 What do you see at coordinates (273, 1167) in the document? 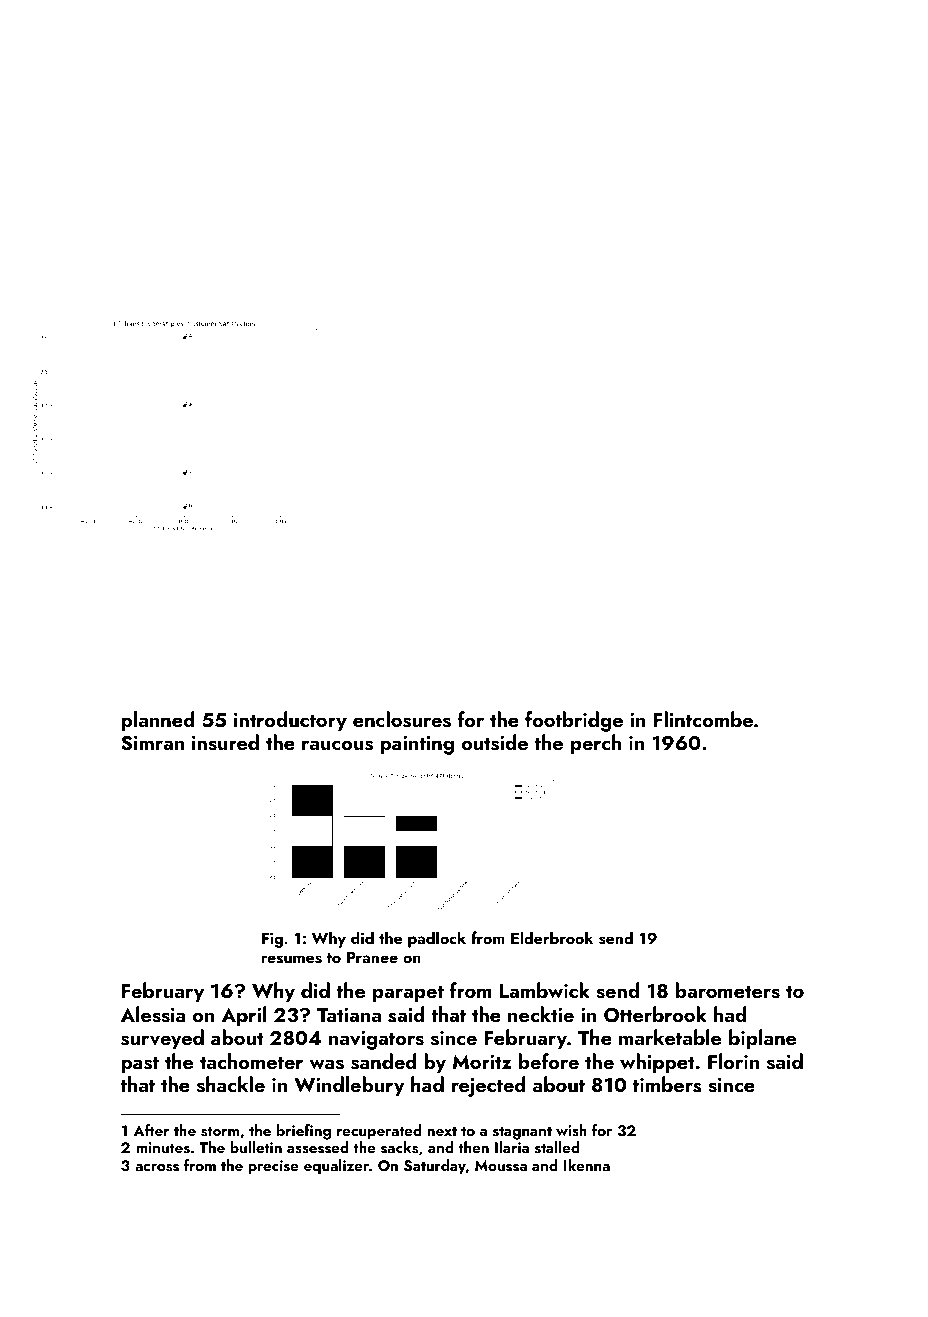
I see `precise` at bounding box center [273, 1167].
